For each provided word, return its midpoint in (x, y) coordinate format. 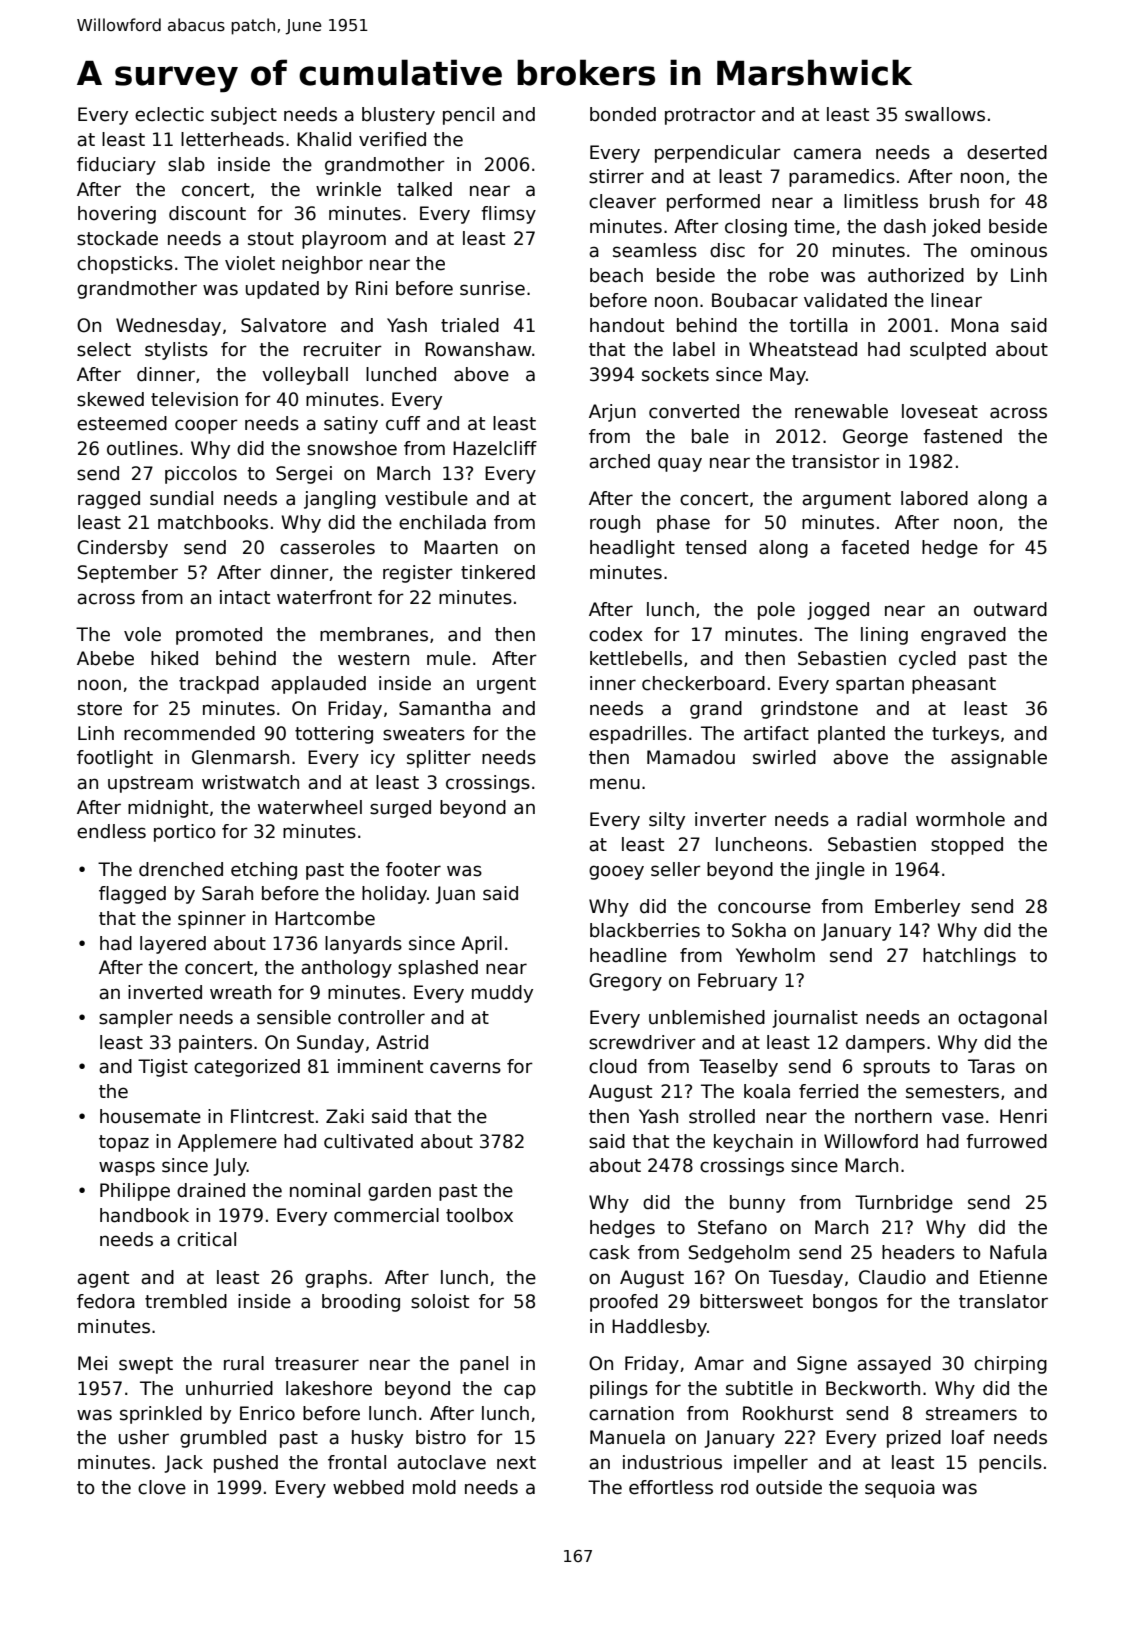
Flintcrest (272, 1116)
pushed (246, 1464)
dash (905, 226)
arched (619, 461)
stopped (967, 846)
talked (424, 189)
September (128, 574)
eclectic (169, 114)
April (481, 945)
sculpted (948, 351)
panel (484, 1365)
